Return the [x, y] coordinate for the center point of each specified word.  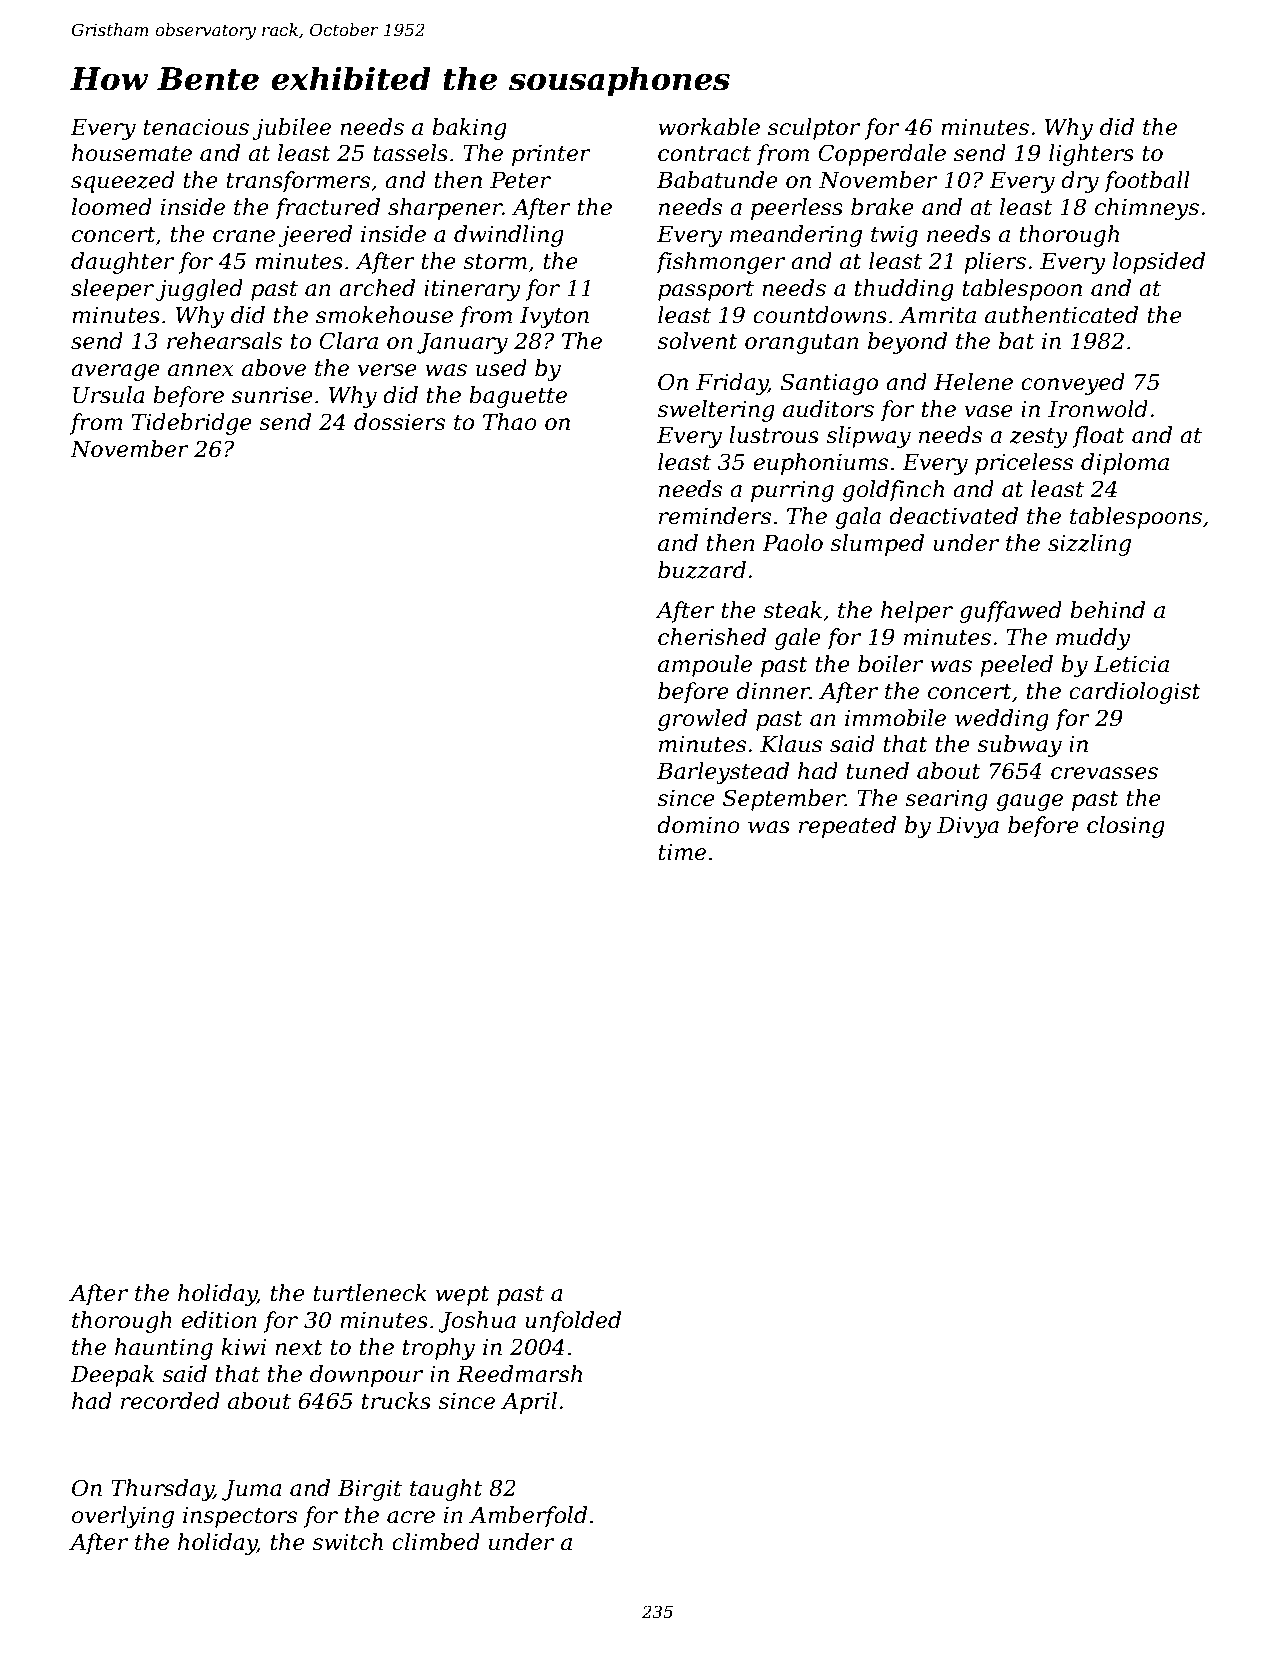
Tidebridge [192, 424]
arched [377, 288]
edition [219, 1320]
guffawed [1011, 612]
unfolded [573, 1322]
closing [1126, 827]
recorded [170, 1401]
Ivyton [554, 317]
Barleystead [723, 773]
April [529, 1403]
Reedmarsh [519, 1374]
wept [463, 1296]
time [682, 852]
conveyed [1073, 384]
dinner [773, 691]
